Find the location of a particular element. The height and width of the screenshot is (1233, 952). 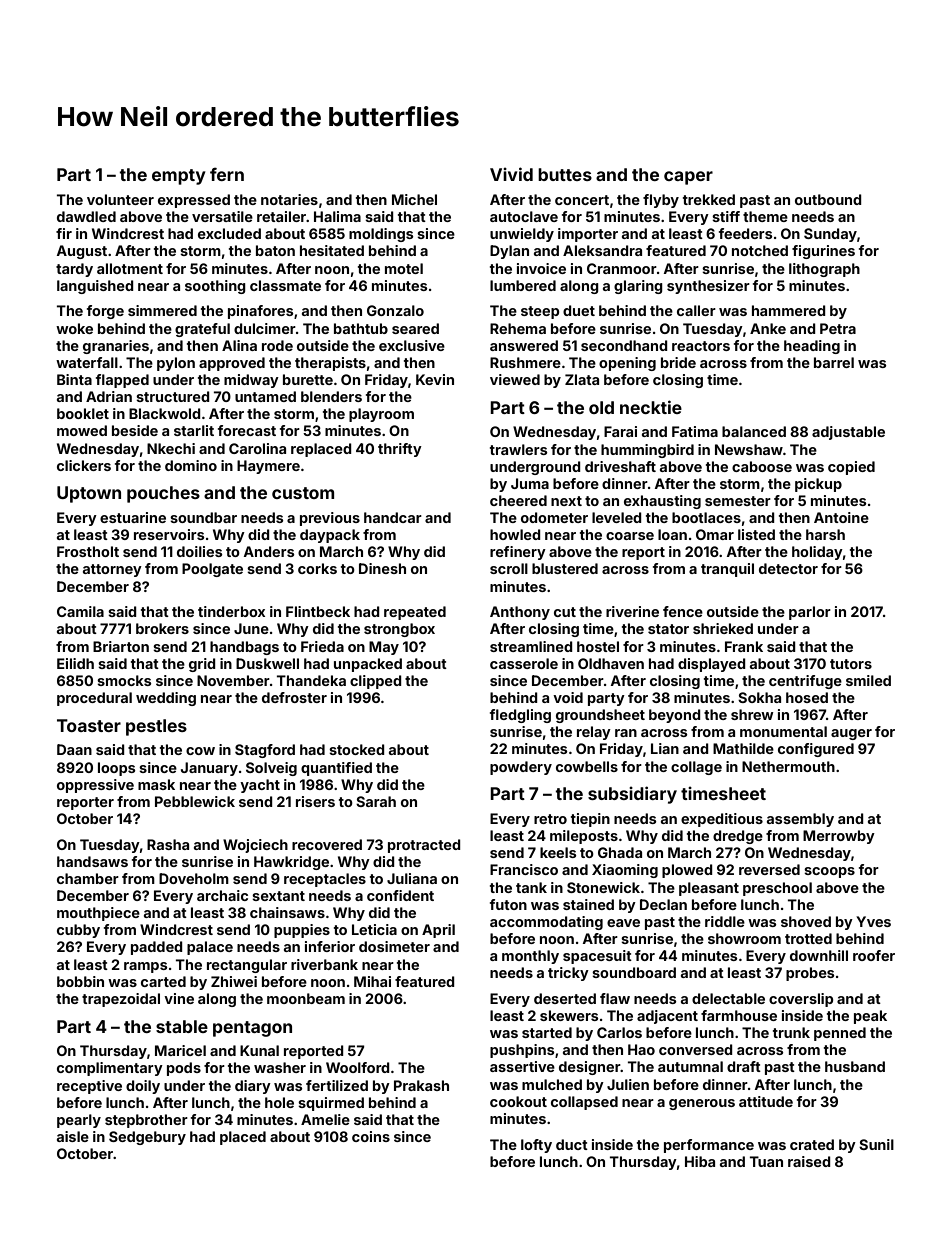

Vivid is located at coordinates (511, 174).
